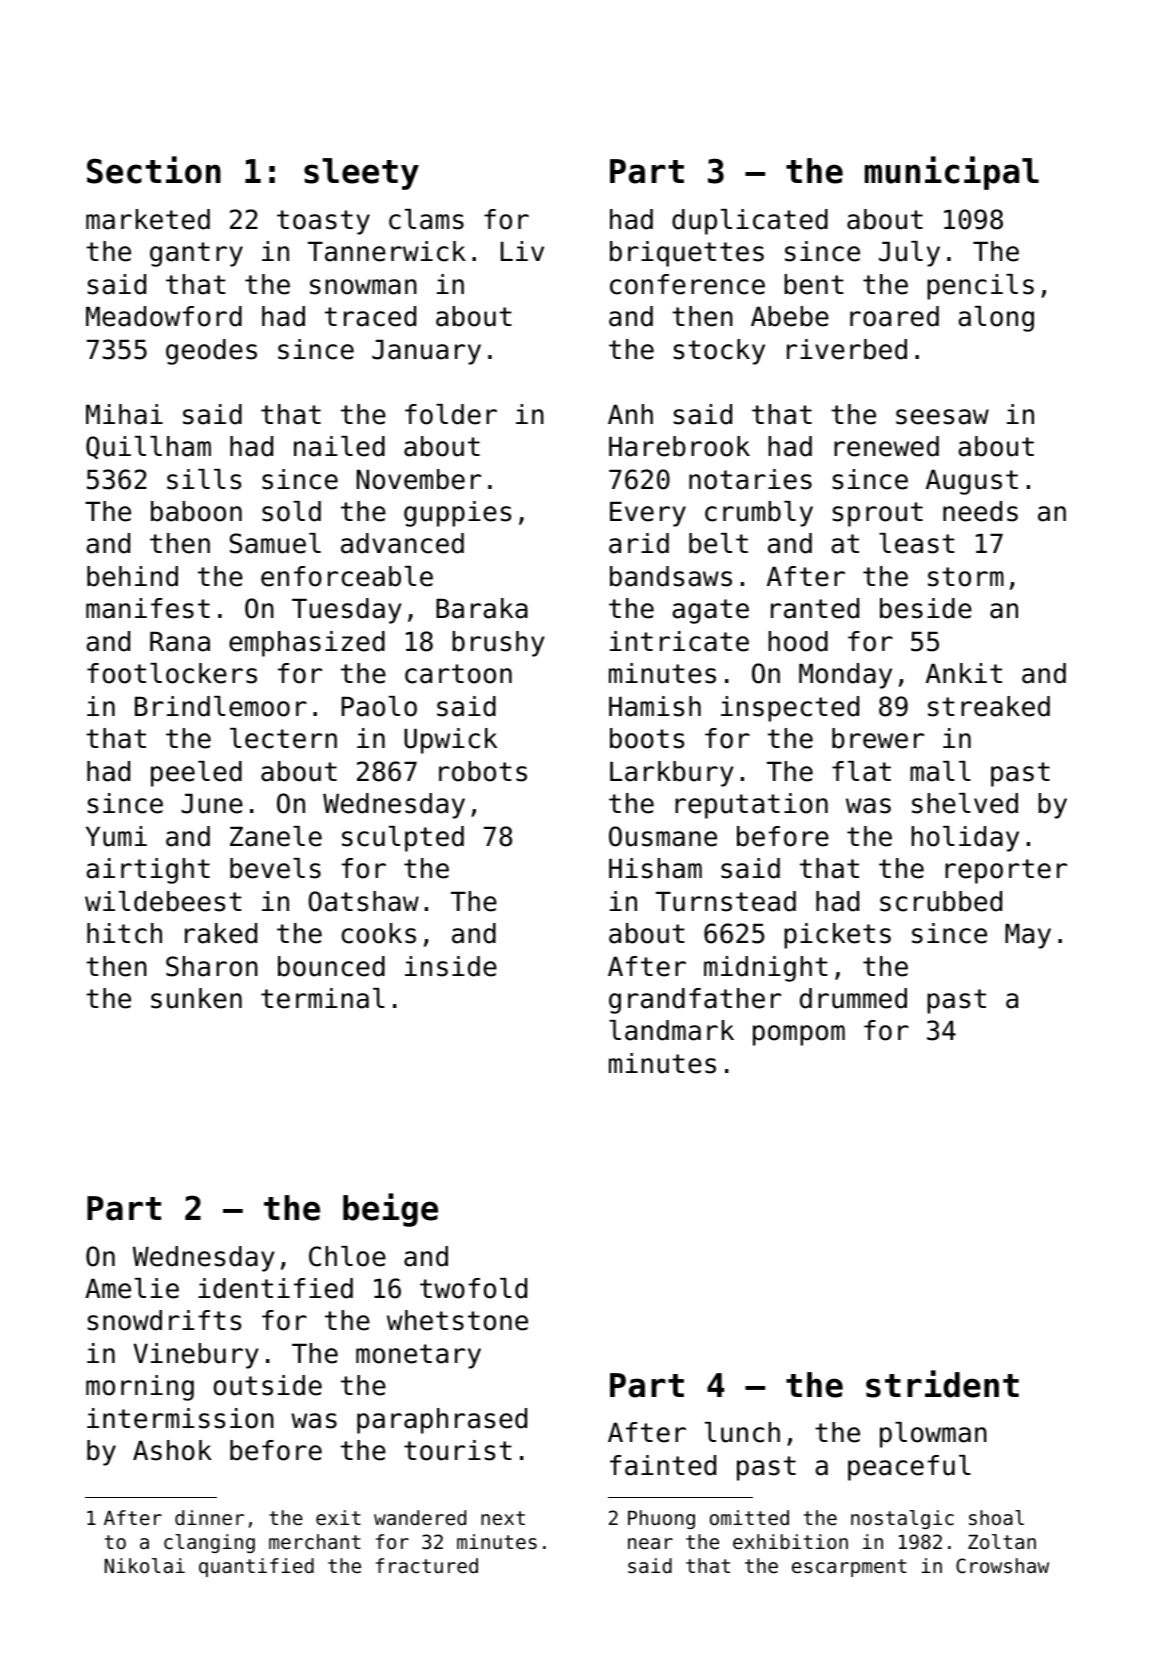 Image resolution: width=1165 pixels, height=1654 pixels. What do you see at coordinates (799, 1035) in the screenshot?
I see `pompom` at bounding box center [799, 1035].
